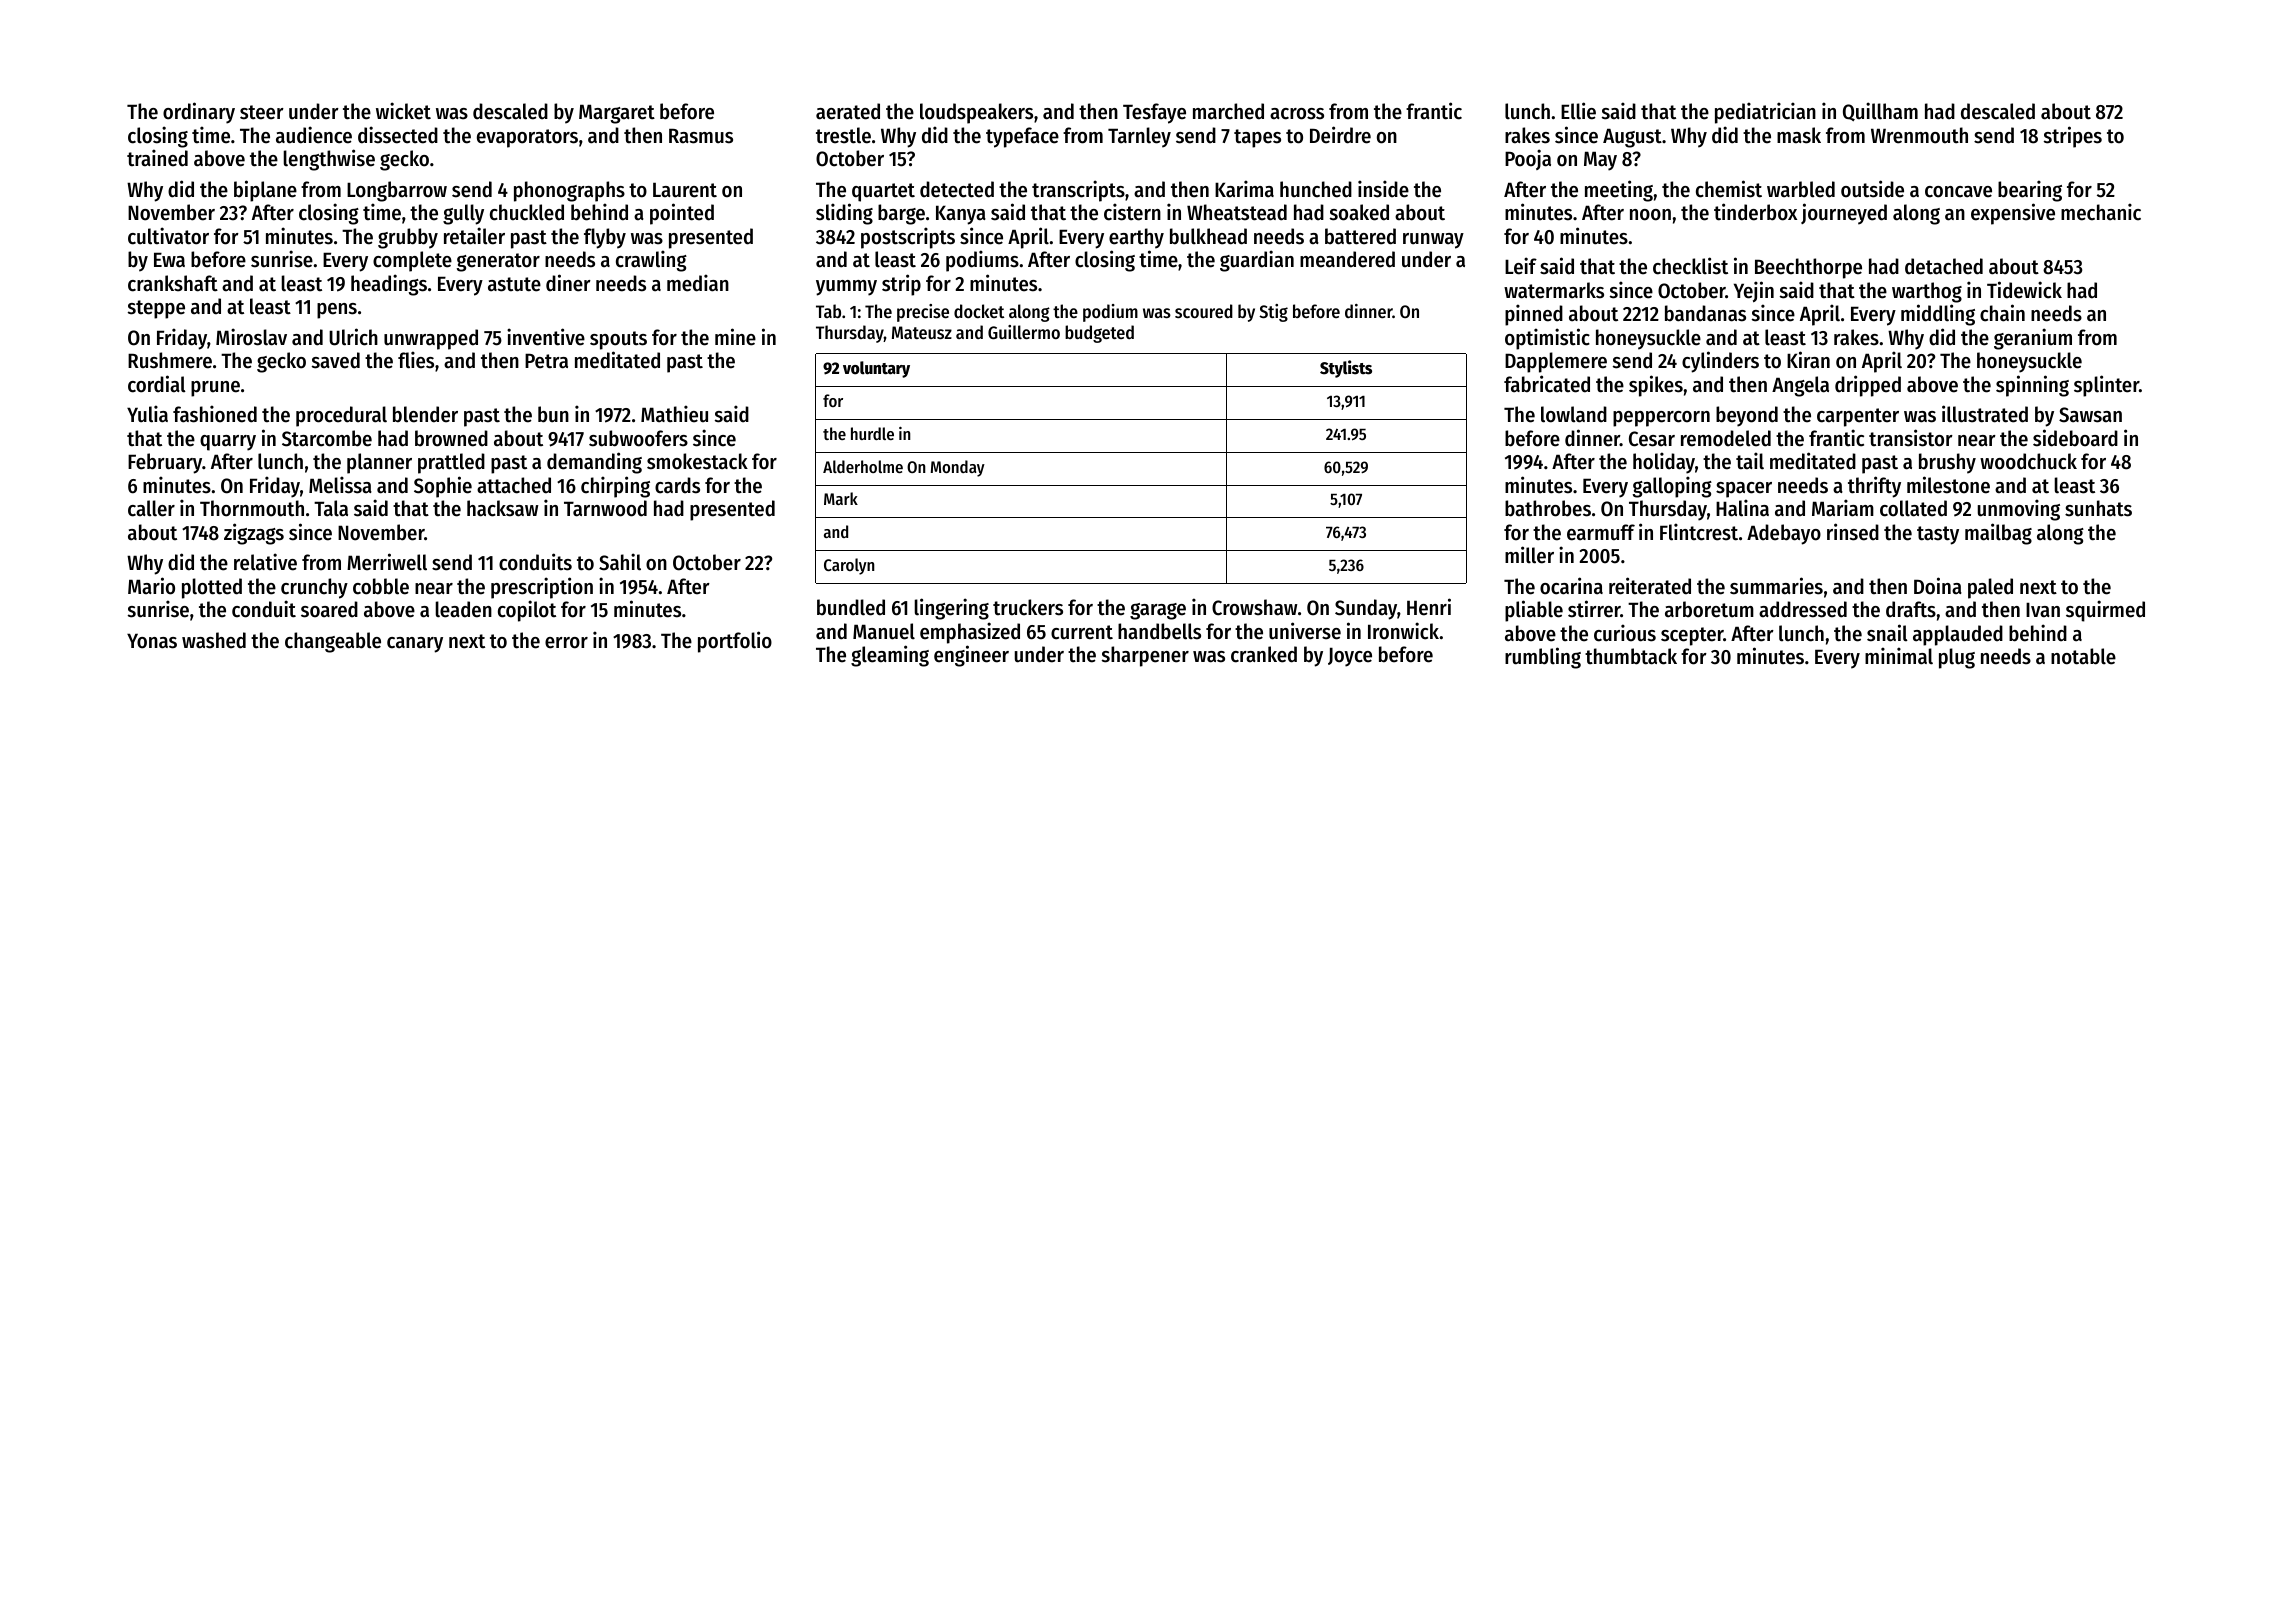 The image size is (2282, 1614). What do you see at coordinates (1650, 215) in the document?
I see `noon` at bounding box center [1650, 215].
